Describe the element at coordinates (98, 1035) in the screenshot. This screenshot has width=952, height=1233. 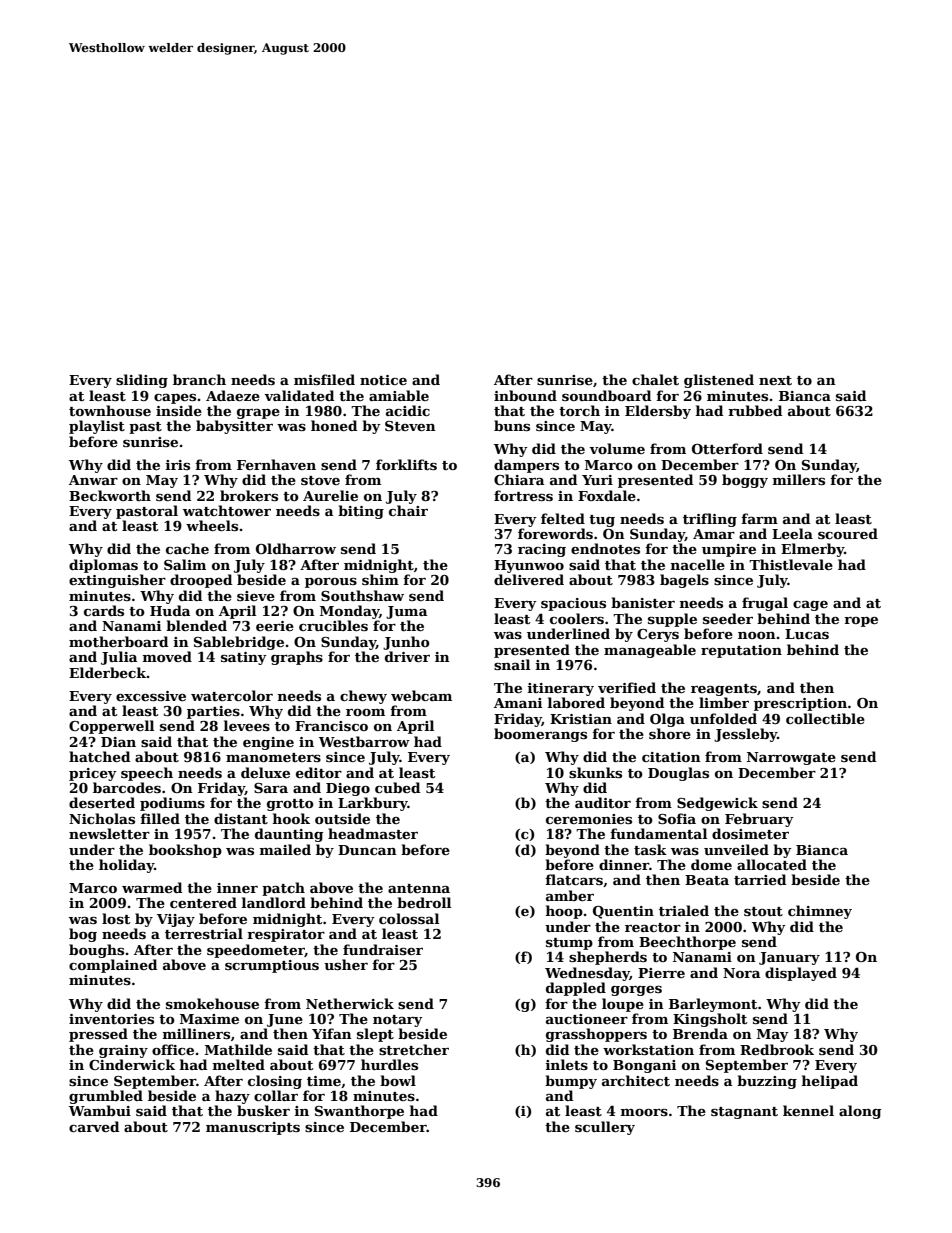
I see `pressed` at that location.
